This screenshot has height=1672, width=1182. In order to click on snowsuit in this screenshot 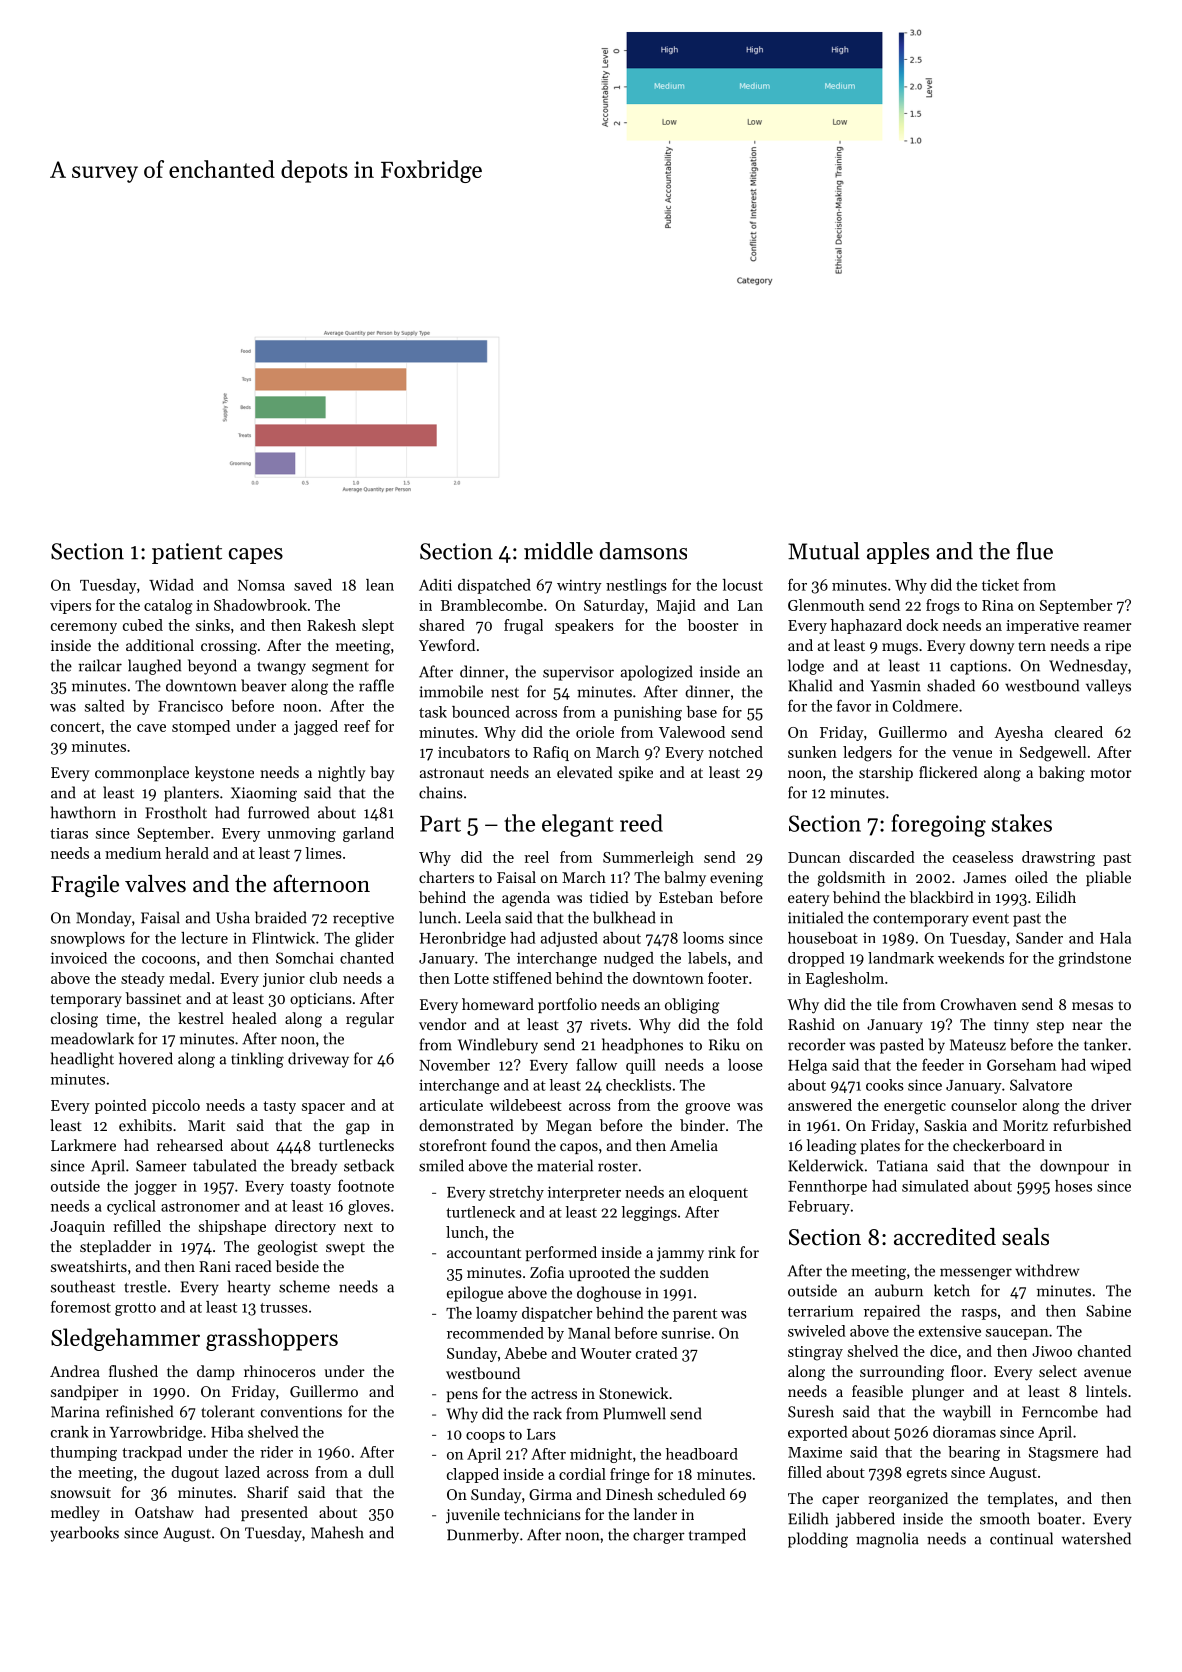, I will do `click(81, 1492)`.
